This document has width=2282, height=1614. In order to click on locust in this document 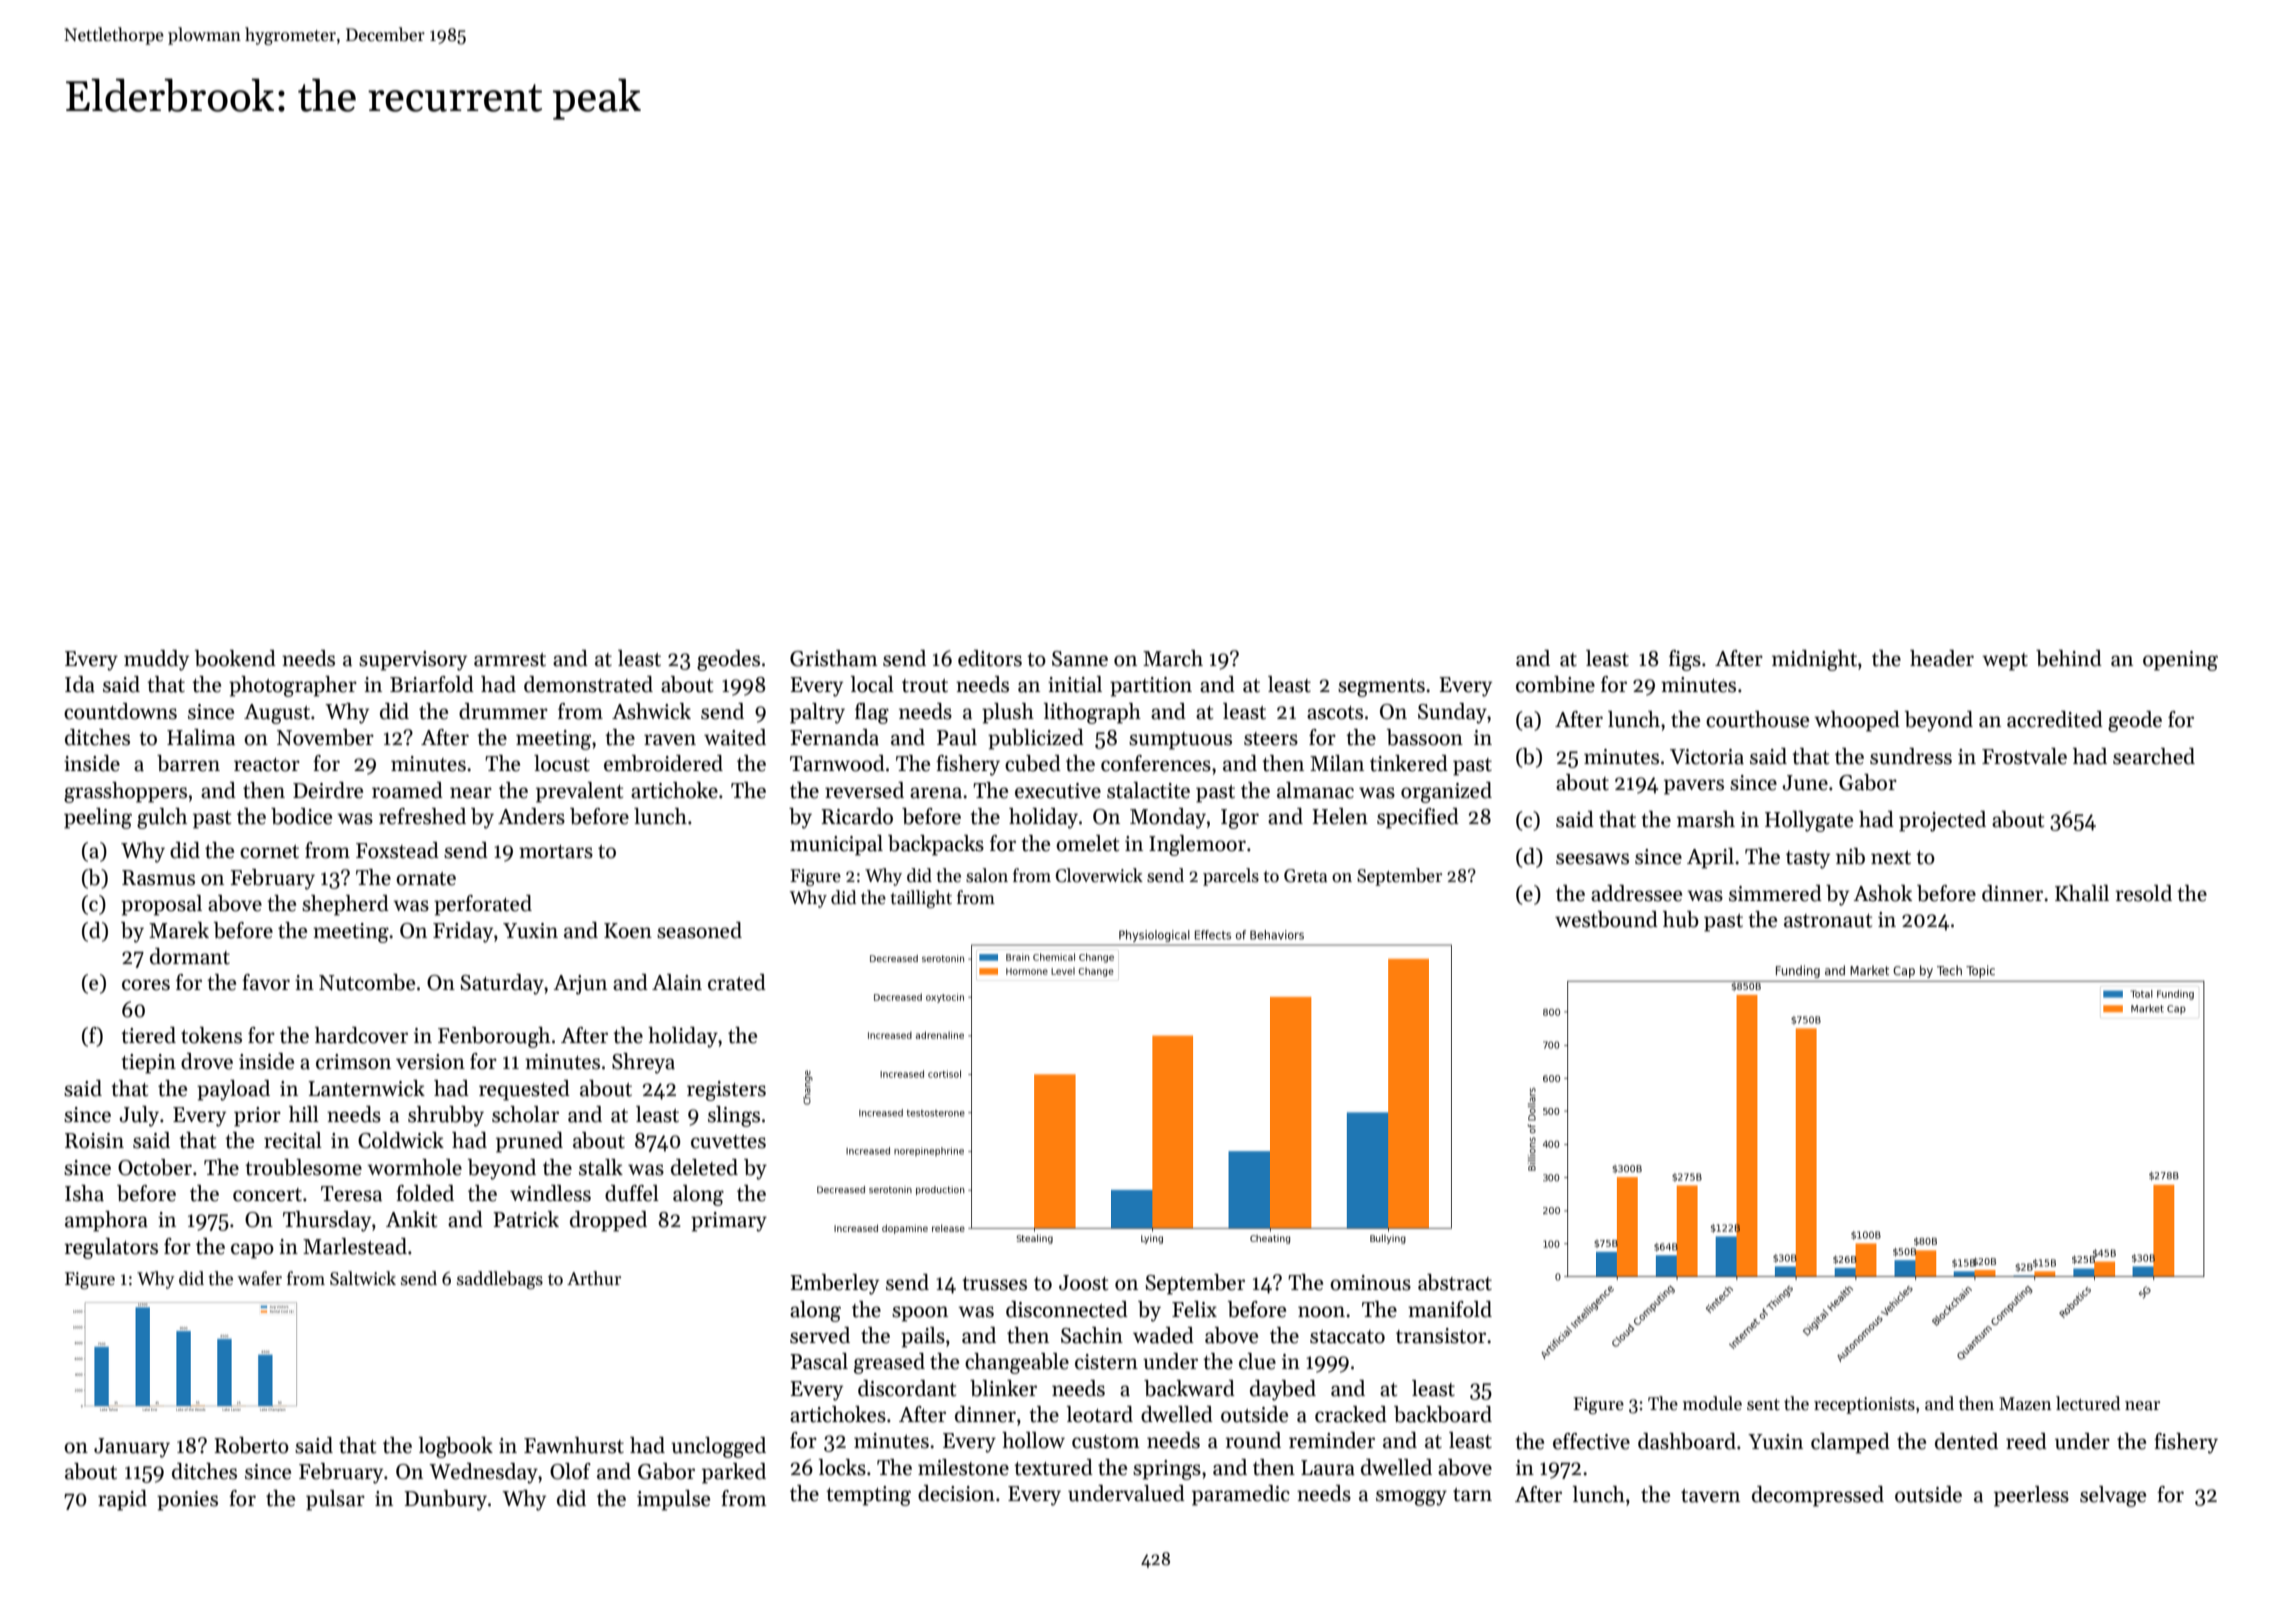, I will do `click(562, 763)`.
